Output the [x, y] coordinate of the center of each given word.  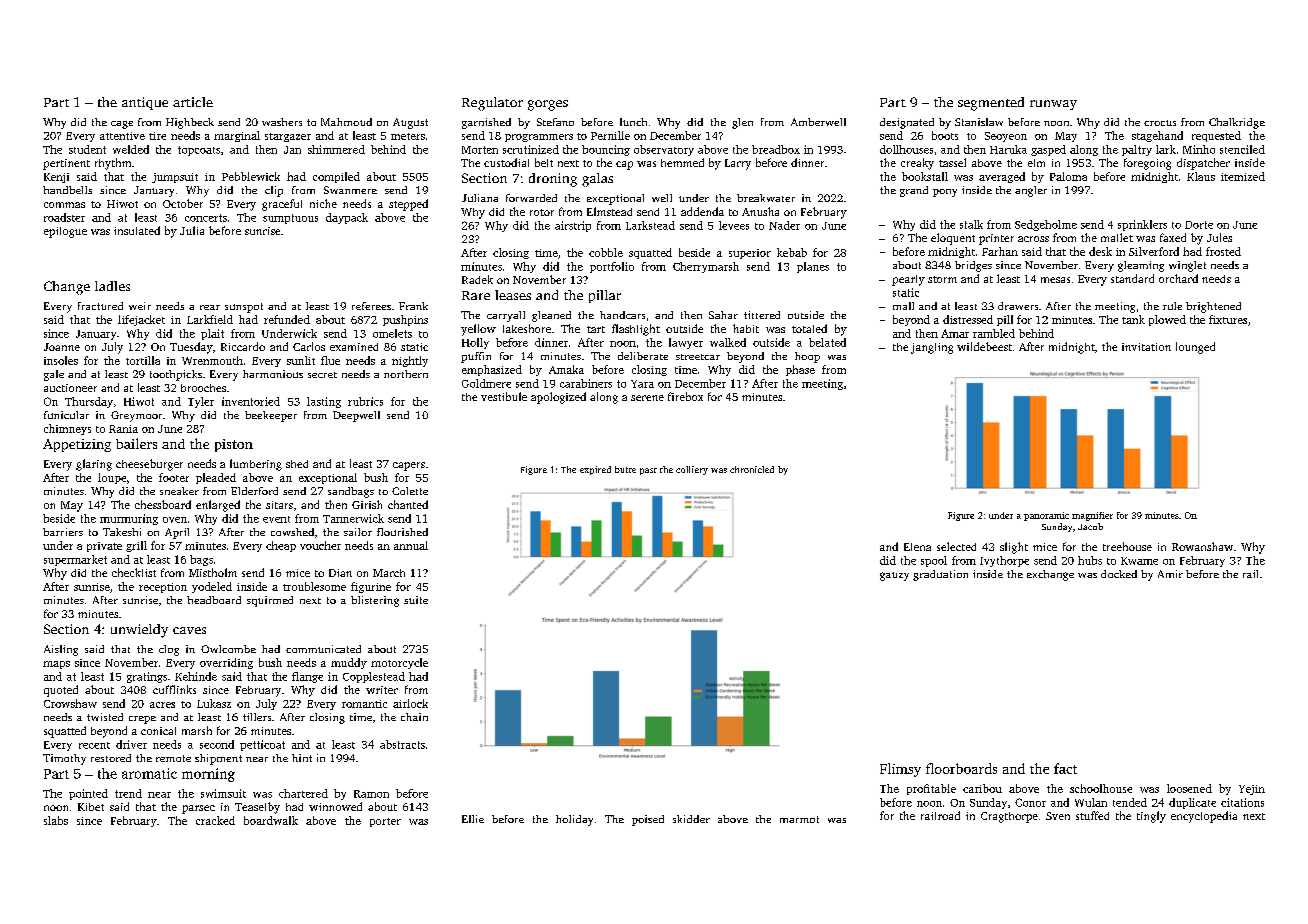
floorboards [961, 768]
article [193, 102]
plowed [1167, 320]
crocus [1160, 123]
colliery [692, 470]
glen [742, 123]
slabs [56, 820]
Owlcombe [228, 649]
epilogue [65, 232]
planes [813, 267]
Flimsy [900, 770]
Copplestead [374, 677]
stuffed [1092, 815]
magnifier [1092, 516]
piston [234, 445]
